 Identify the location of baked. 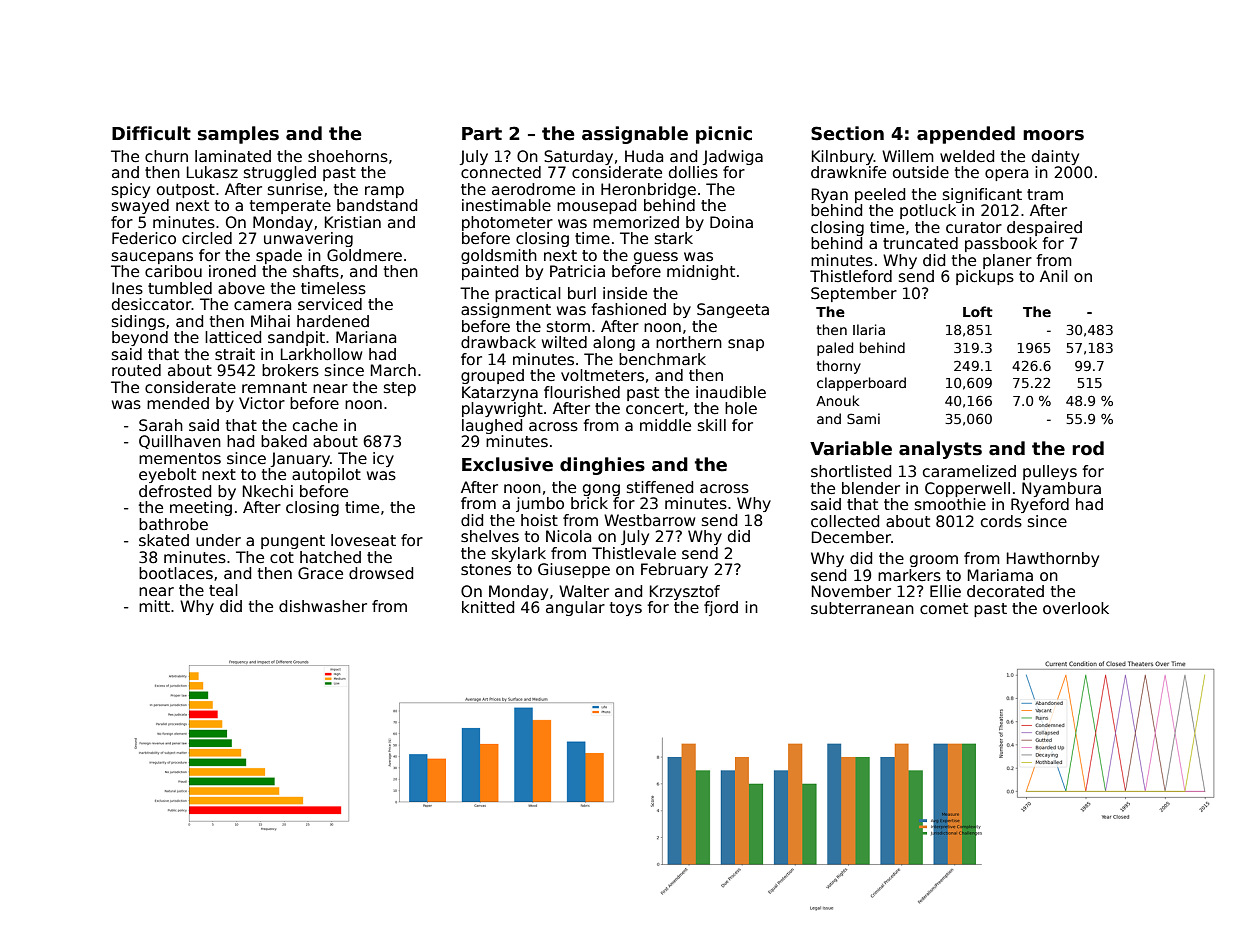
(284, 441).
